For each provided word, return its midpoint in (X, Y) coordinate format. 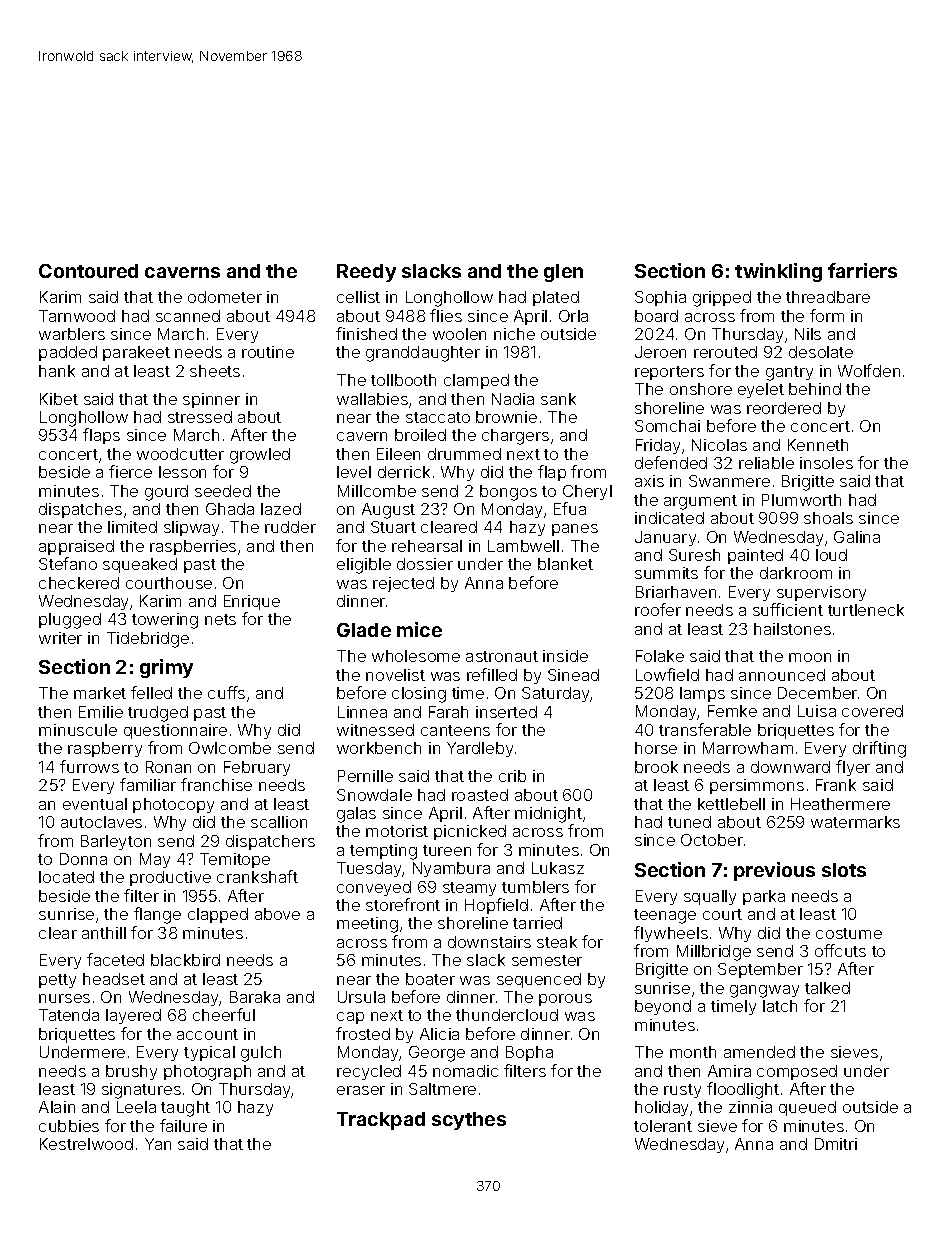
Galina (857, 537)
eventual (95, 804)
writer (60, 638)
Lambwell (523, 546)
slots (844, 870)
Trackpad (381, 1121)
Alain (57, 1107)
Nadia (513, 399)
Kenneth (818, 445)
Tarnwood (77, 316)
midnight (548, 815)
